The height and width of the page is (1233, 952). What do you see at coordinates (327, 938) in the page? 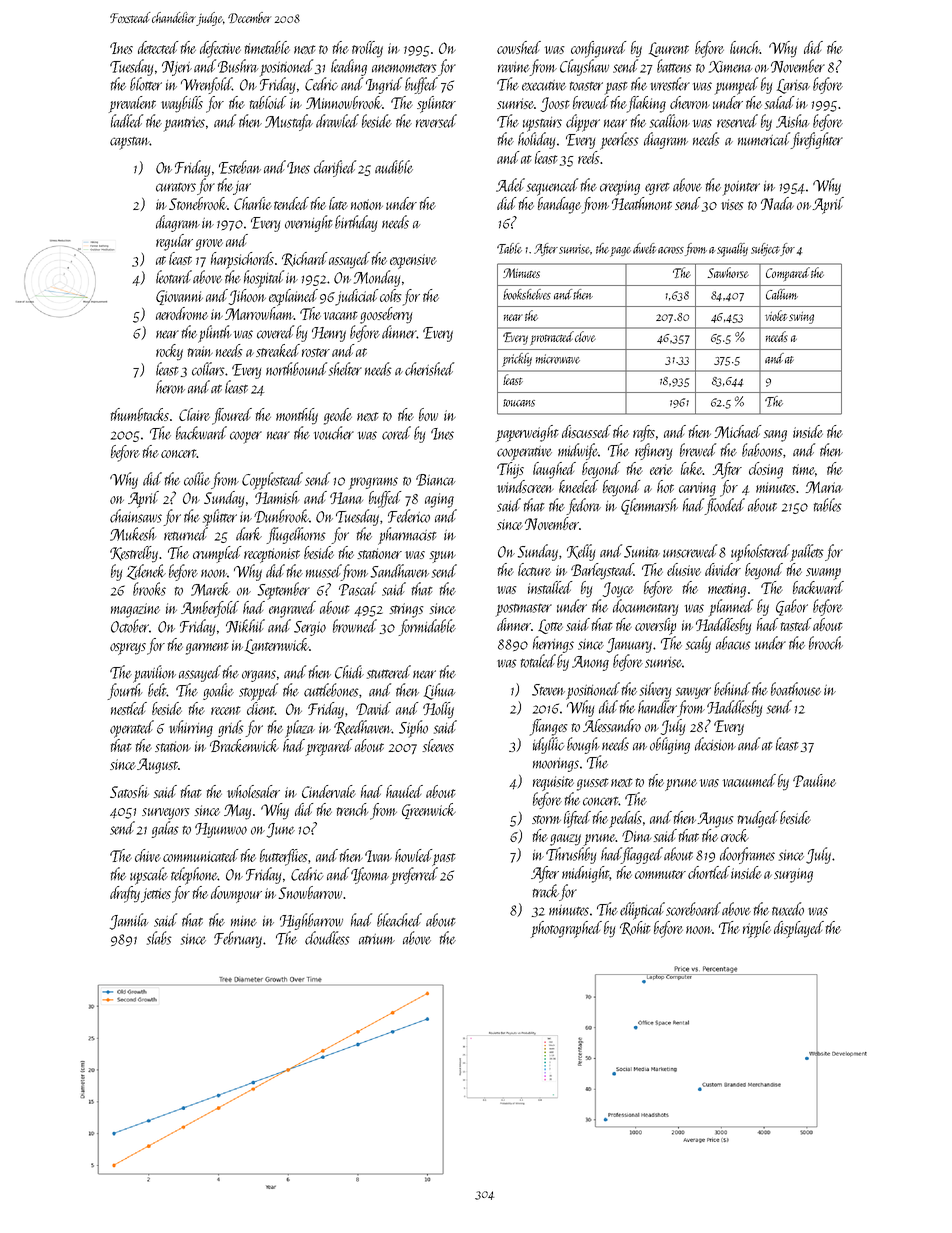
I see `cloudless` at bounding box center [327, 938].
